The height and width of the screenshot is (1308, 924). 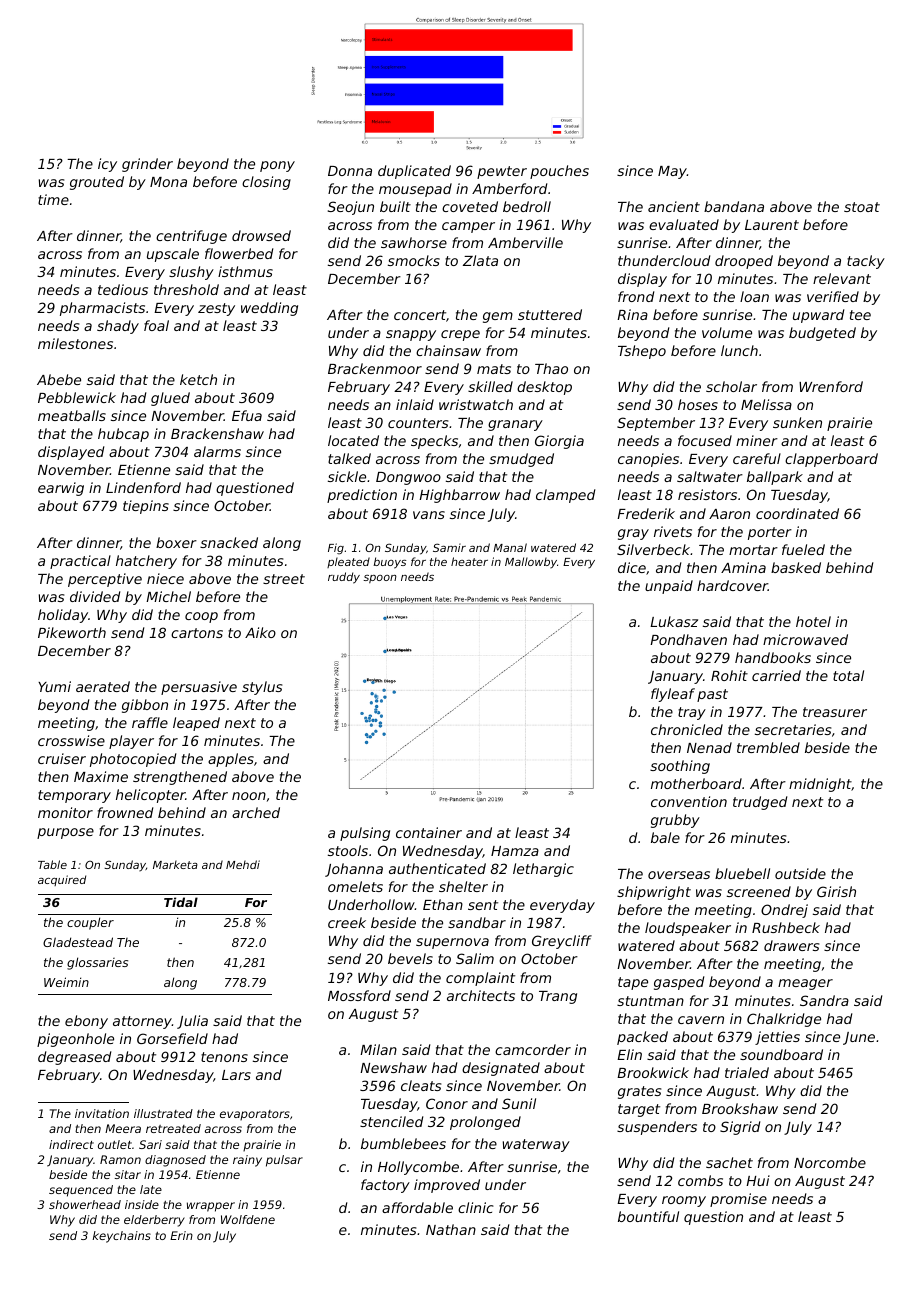 I want to click on Girish, so click(x=836, y=891).
